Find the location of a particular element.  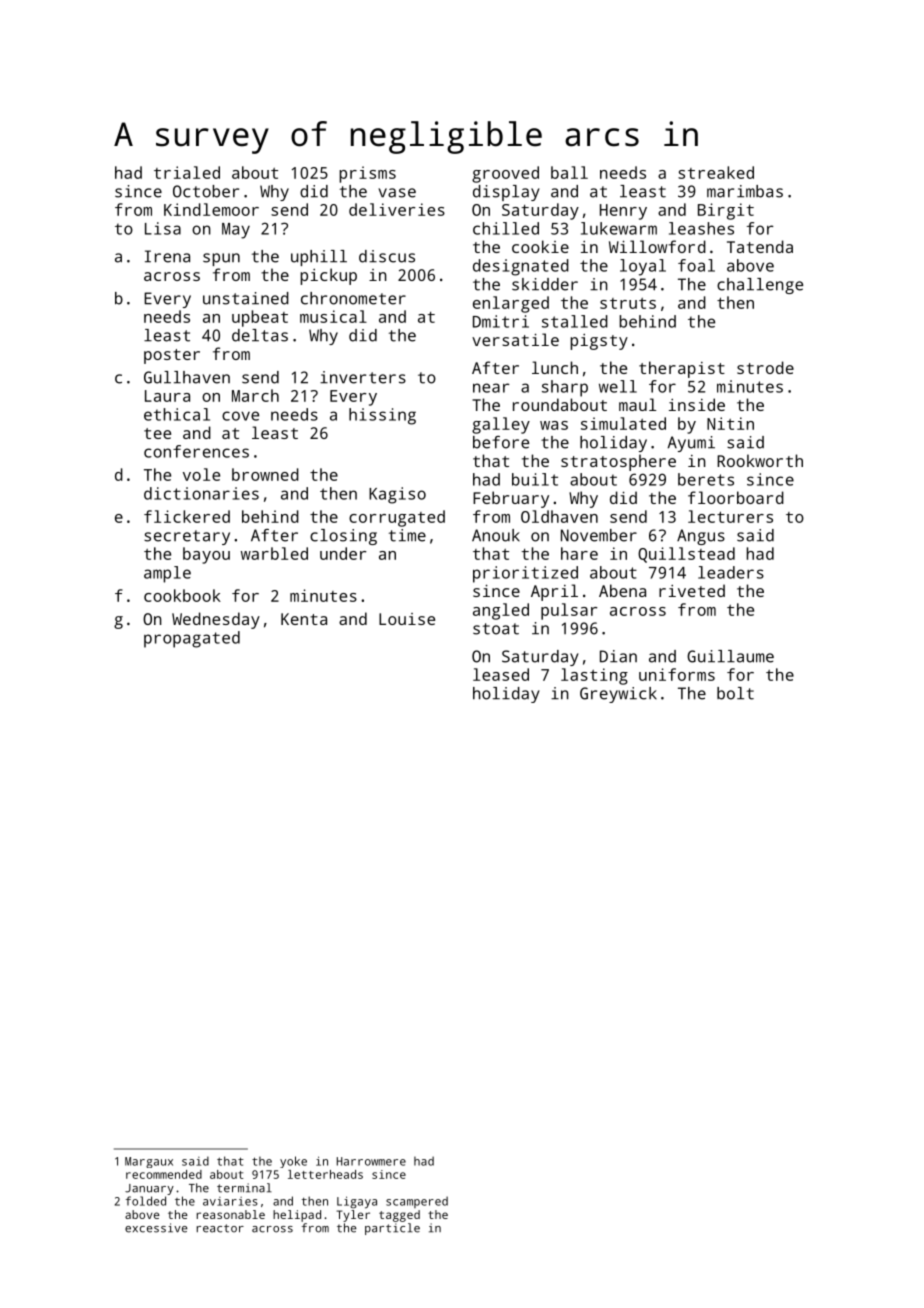

Lisa is located at coordinates (163, 228).
